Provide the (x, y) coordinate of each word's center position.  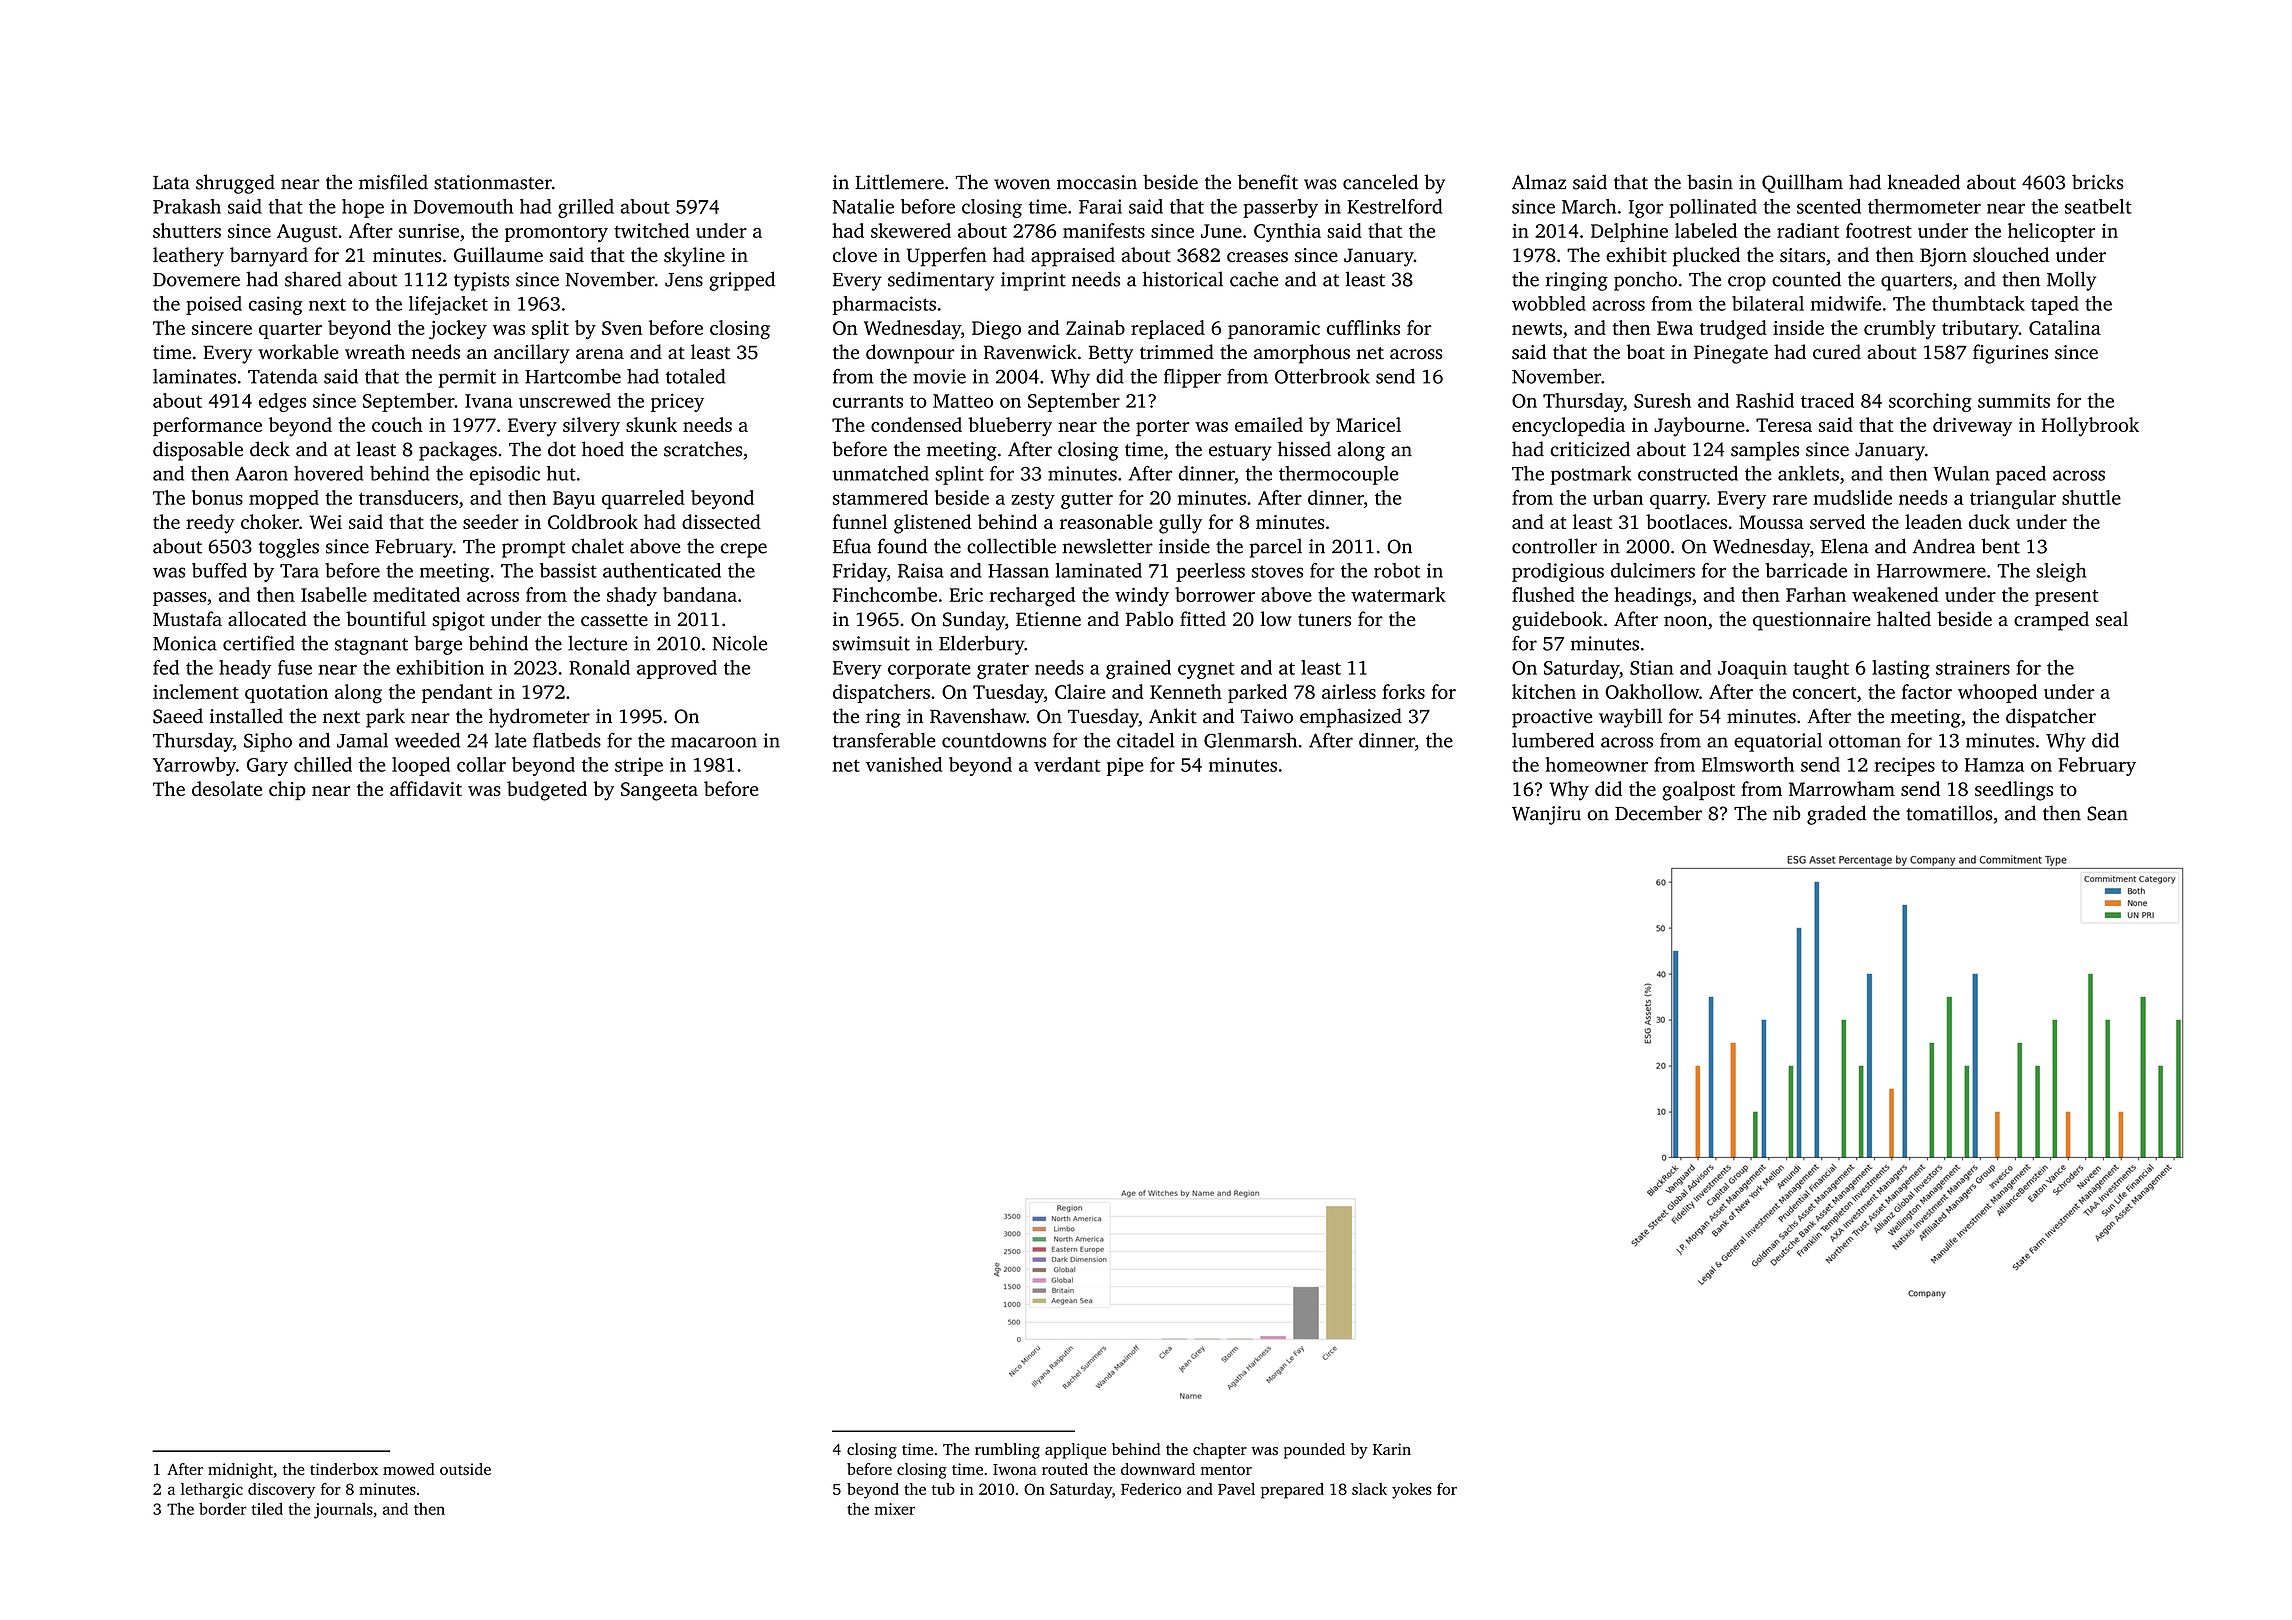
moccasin (1097, 182)
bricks (2098, 182)
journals (343, 1511)
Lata (171, 183)
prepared (1292, 1491)
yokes (1412, 1491)
